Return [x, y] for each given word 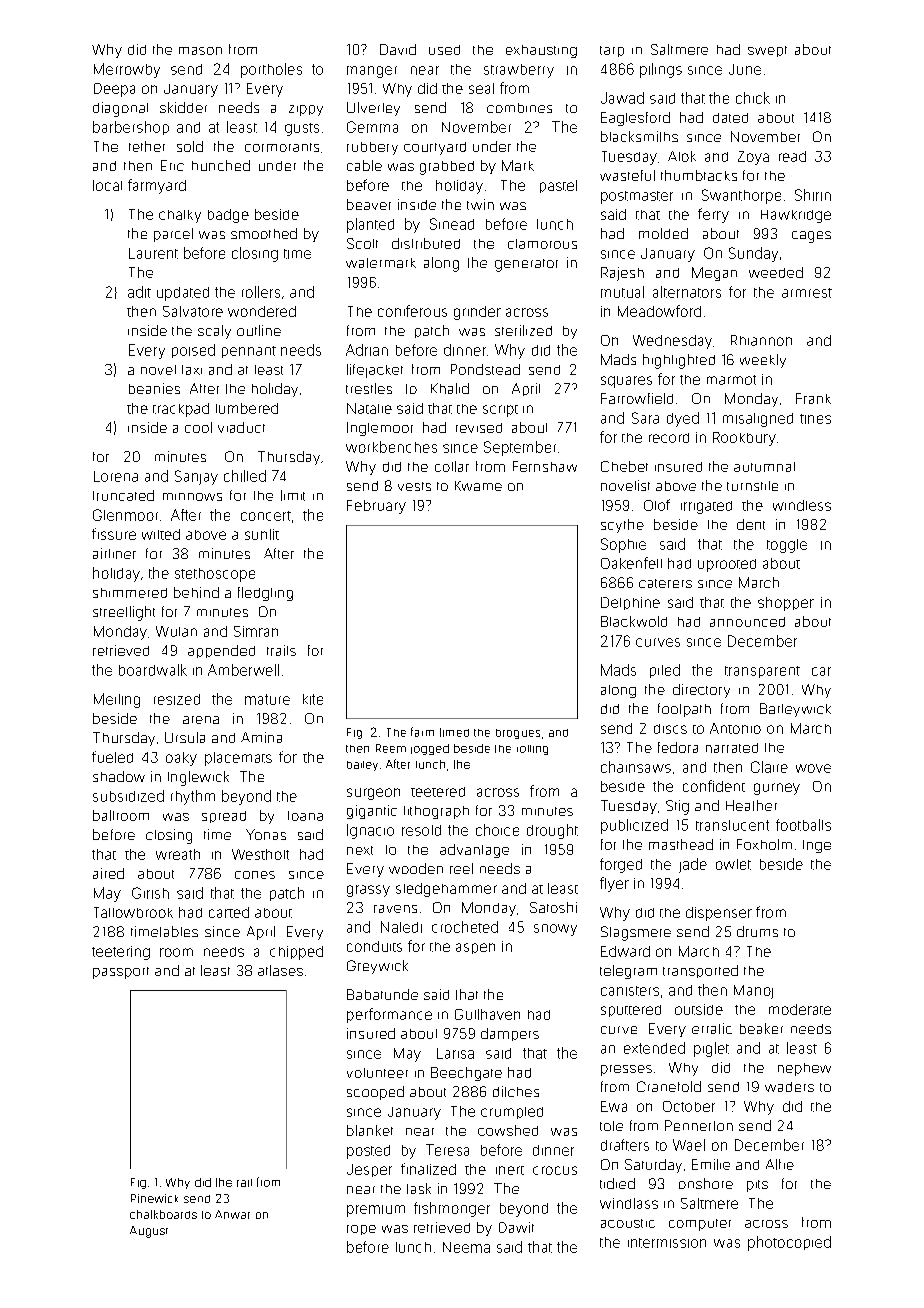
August [149, 1232]
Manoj [753, 992]
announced [747, 622]
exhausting [541, 51]
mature [267, 699]
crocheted [465, 927]
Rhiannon [761, 340]
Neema [466, 1247]
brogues [518, 734]
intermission [667, 1243]
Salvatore [193, 311]
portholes [271, 70]
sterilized [523, 330]
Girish [150, 893]
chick [753, 98]
